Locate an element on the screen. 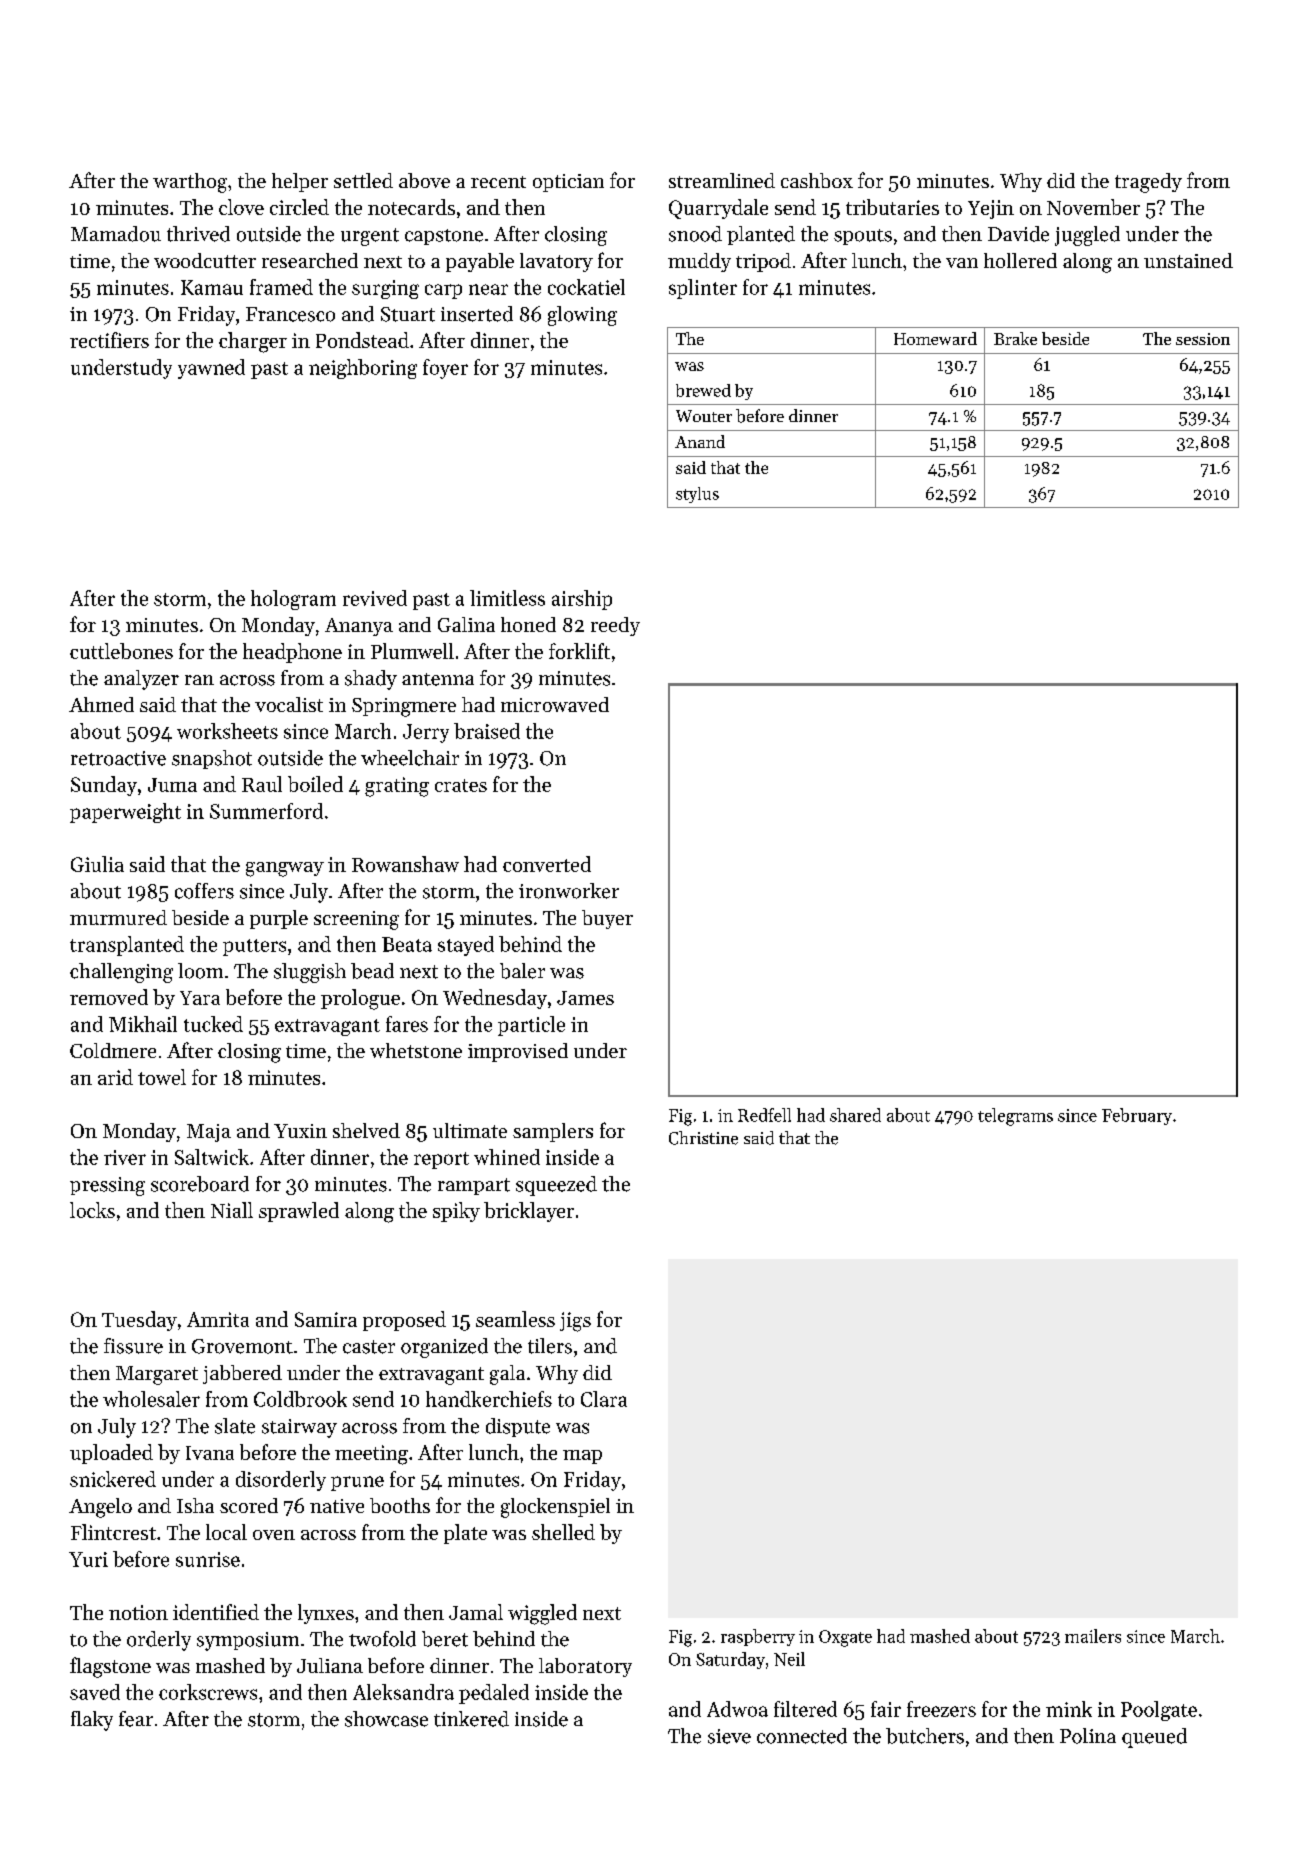 The width and height of the screenshot is (1308, 1850). reedy is located at coordinates (615, 626).
